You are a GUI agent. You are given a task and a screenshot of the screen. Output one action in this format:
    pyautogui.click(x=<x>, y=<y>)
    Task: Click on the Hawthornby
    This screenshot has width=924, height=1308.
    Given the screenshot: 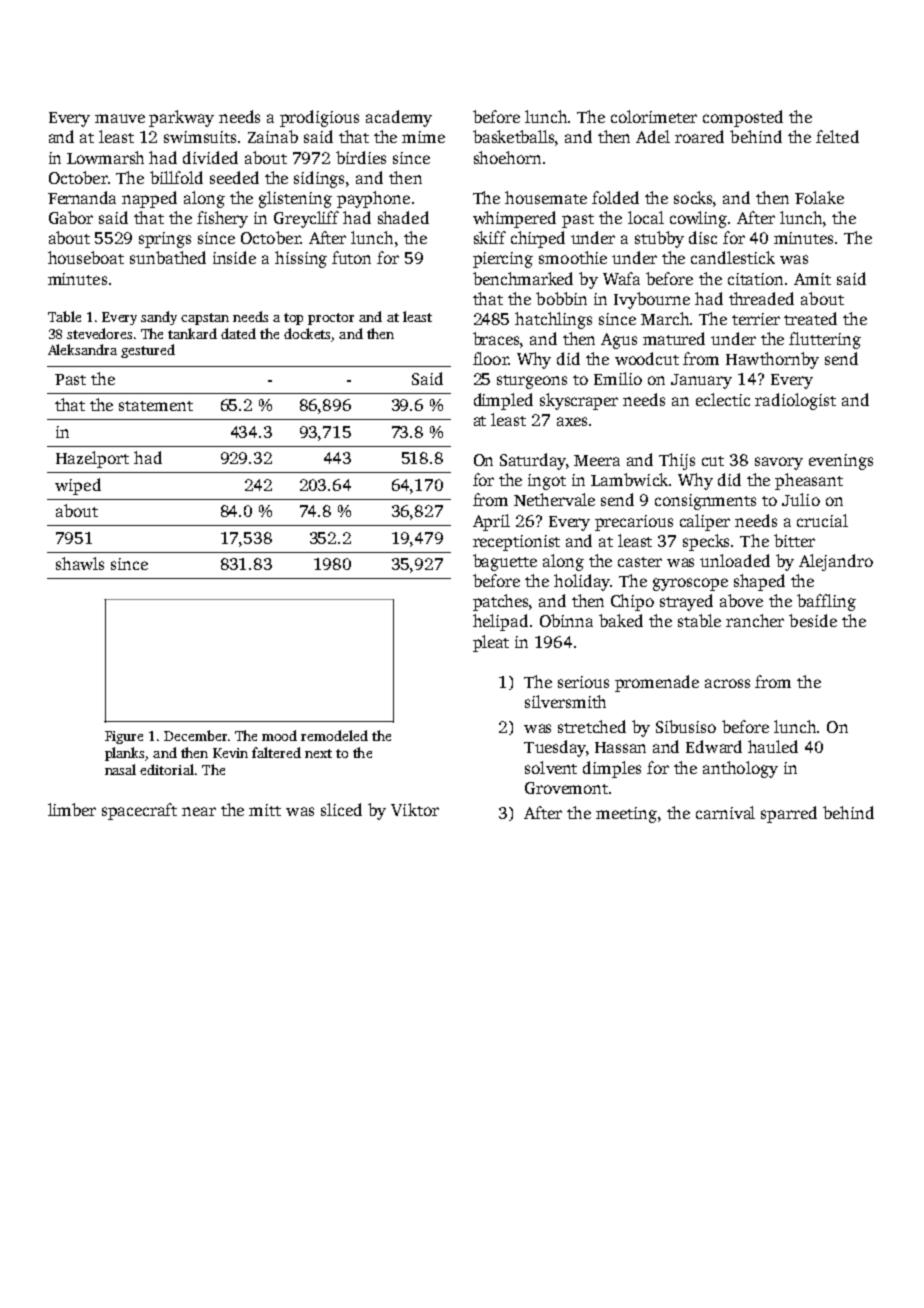 What is the action you would take?
    pyautogui.click(x=772, y=360)
